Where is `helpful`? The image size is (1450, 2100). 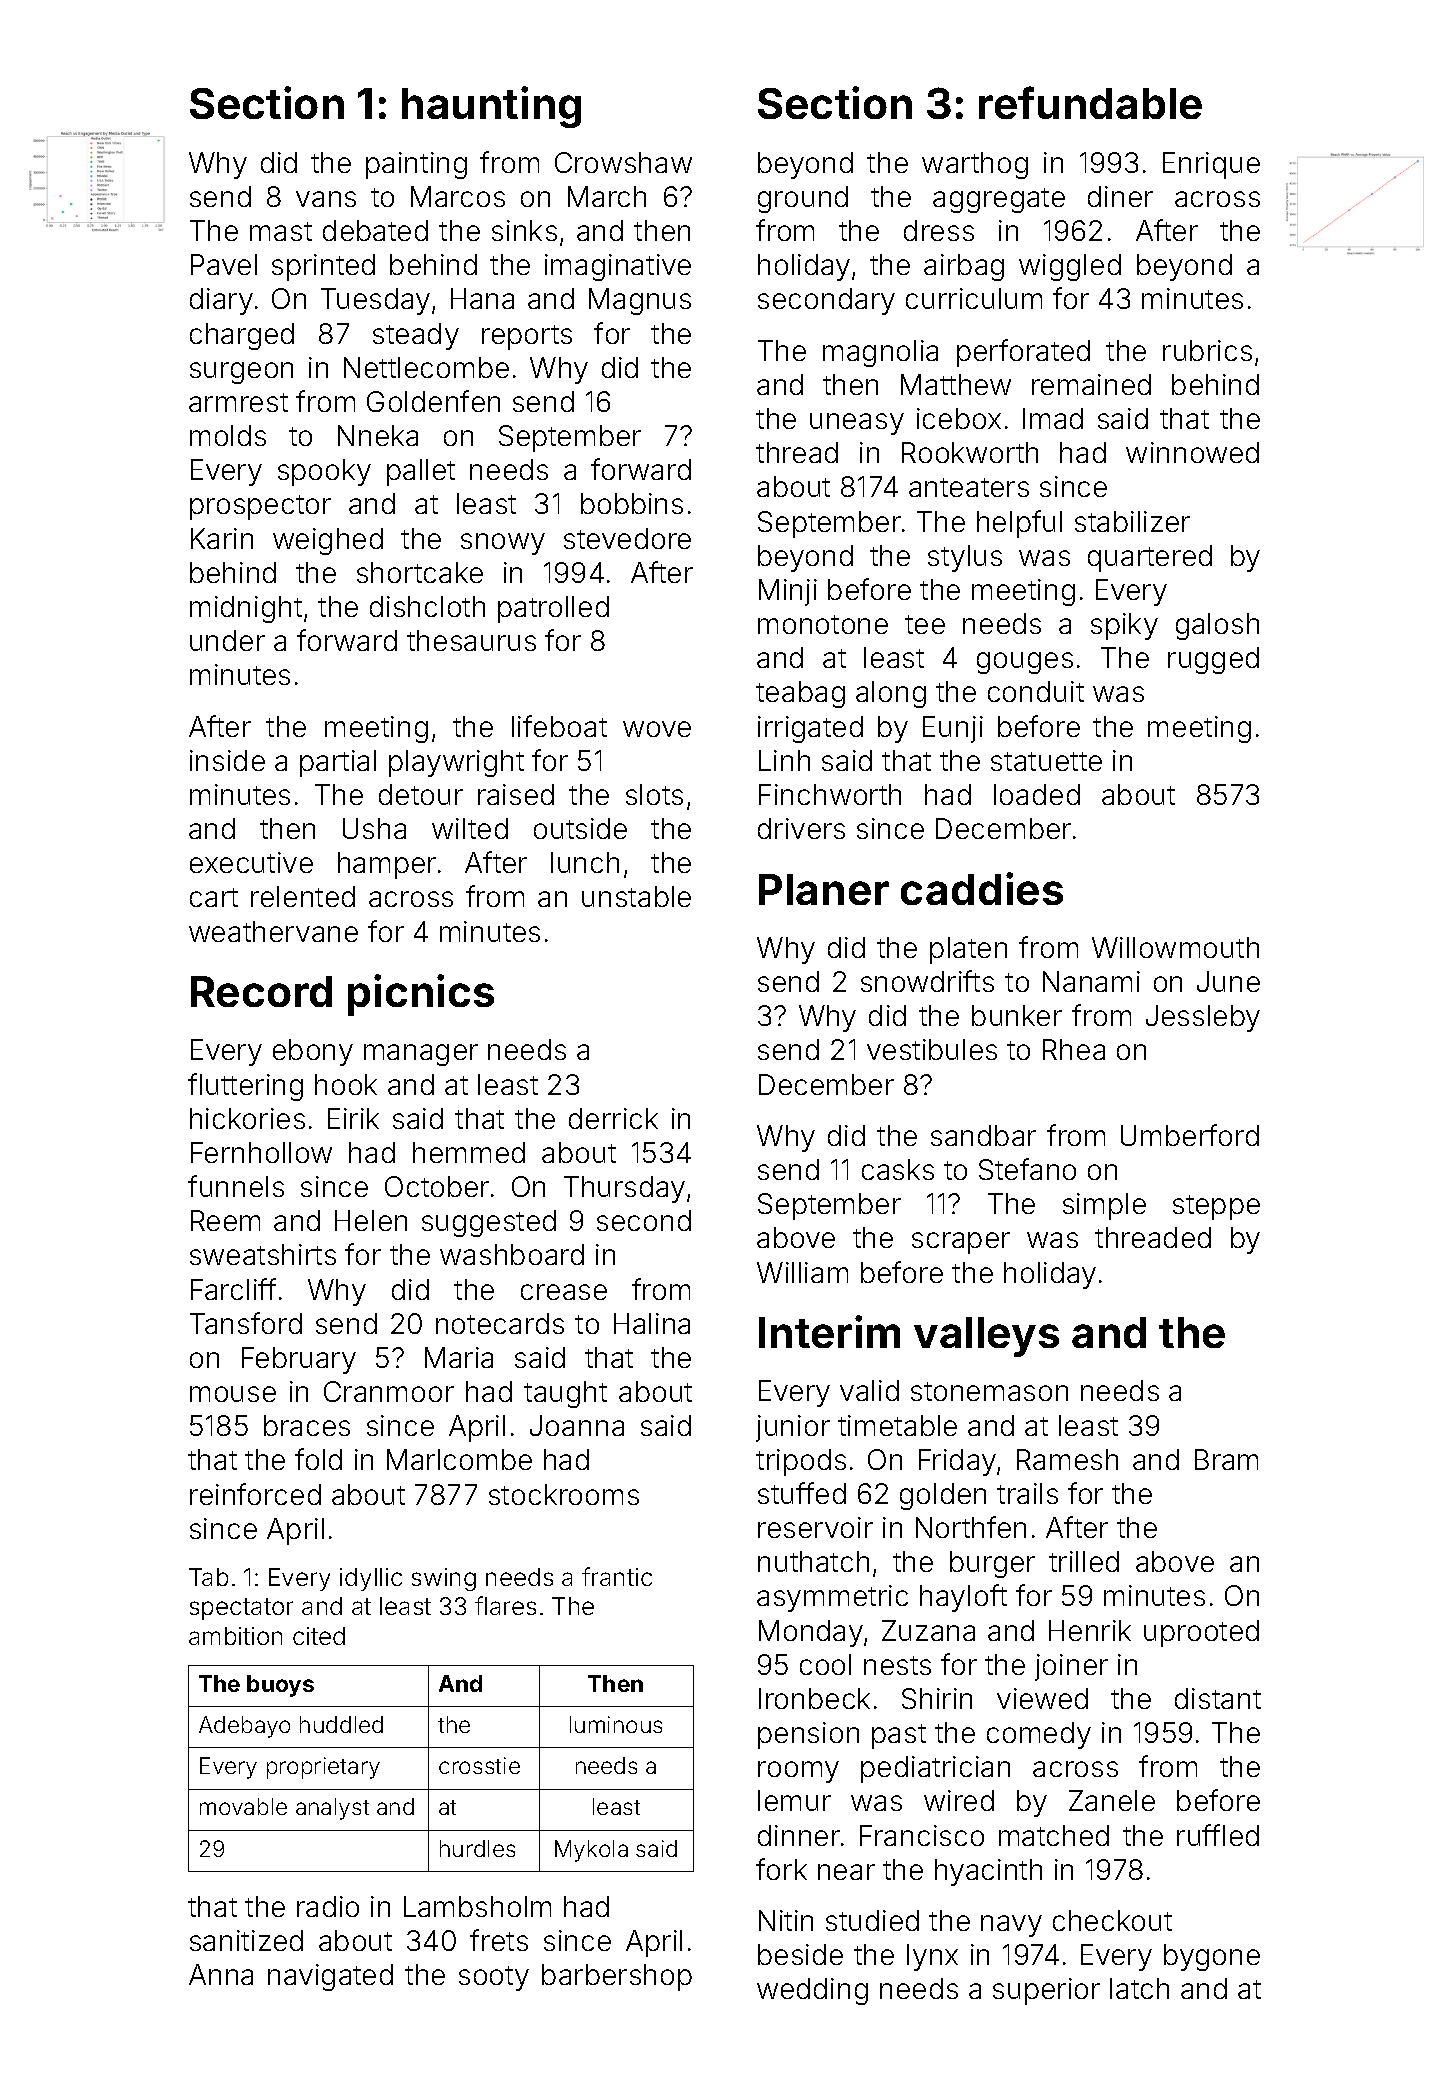 helpful is located at coordinates (1019, 524).
